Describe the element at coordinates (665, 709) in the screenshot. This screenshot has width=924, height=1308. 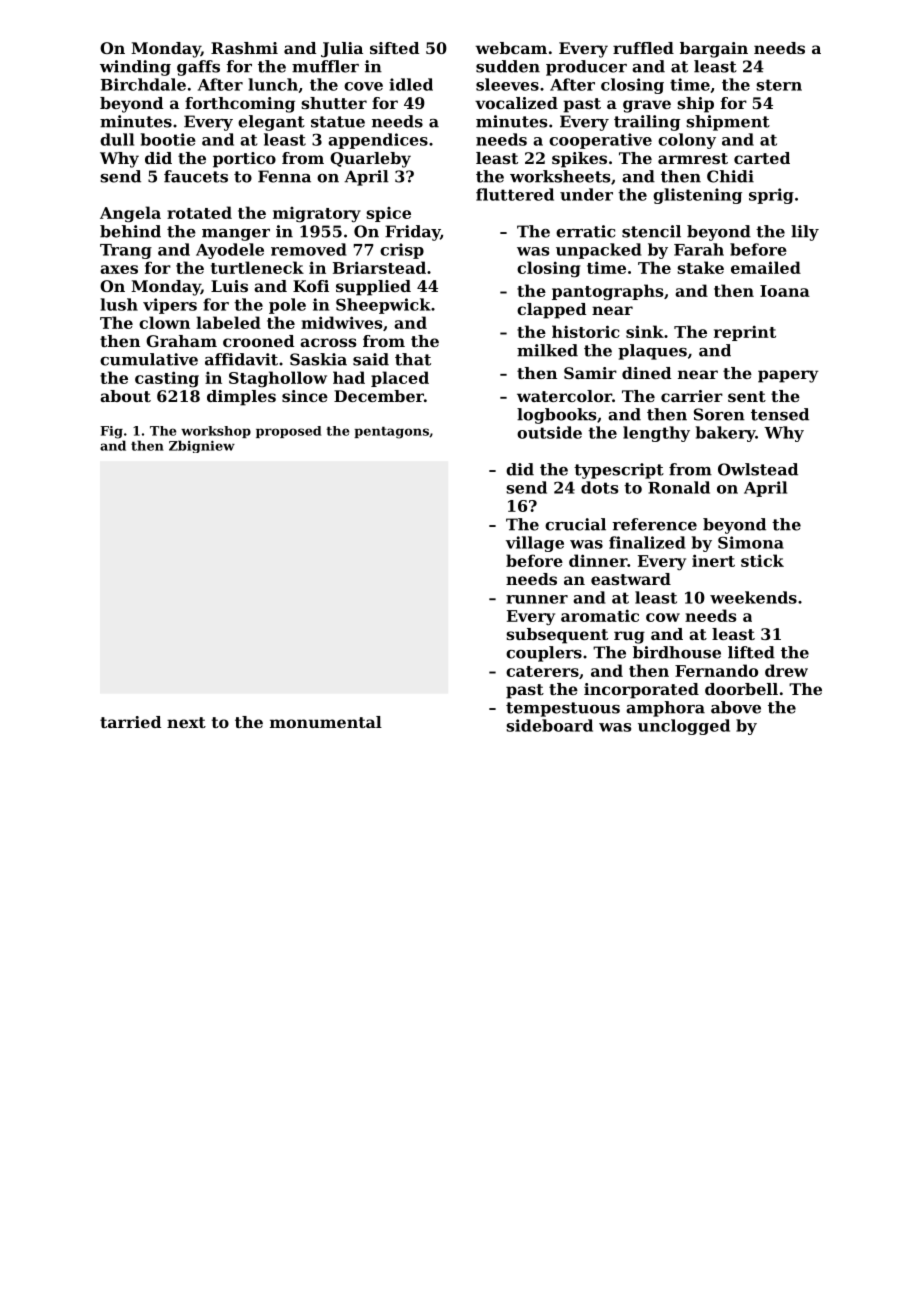
I see `amphora` at that location.
